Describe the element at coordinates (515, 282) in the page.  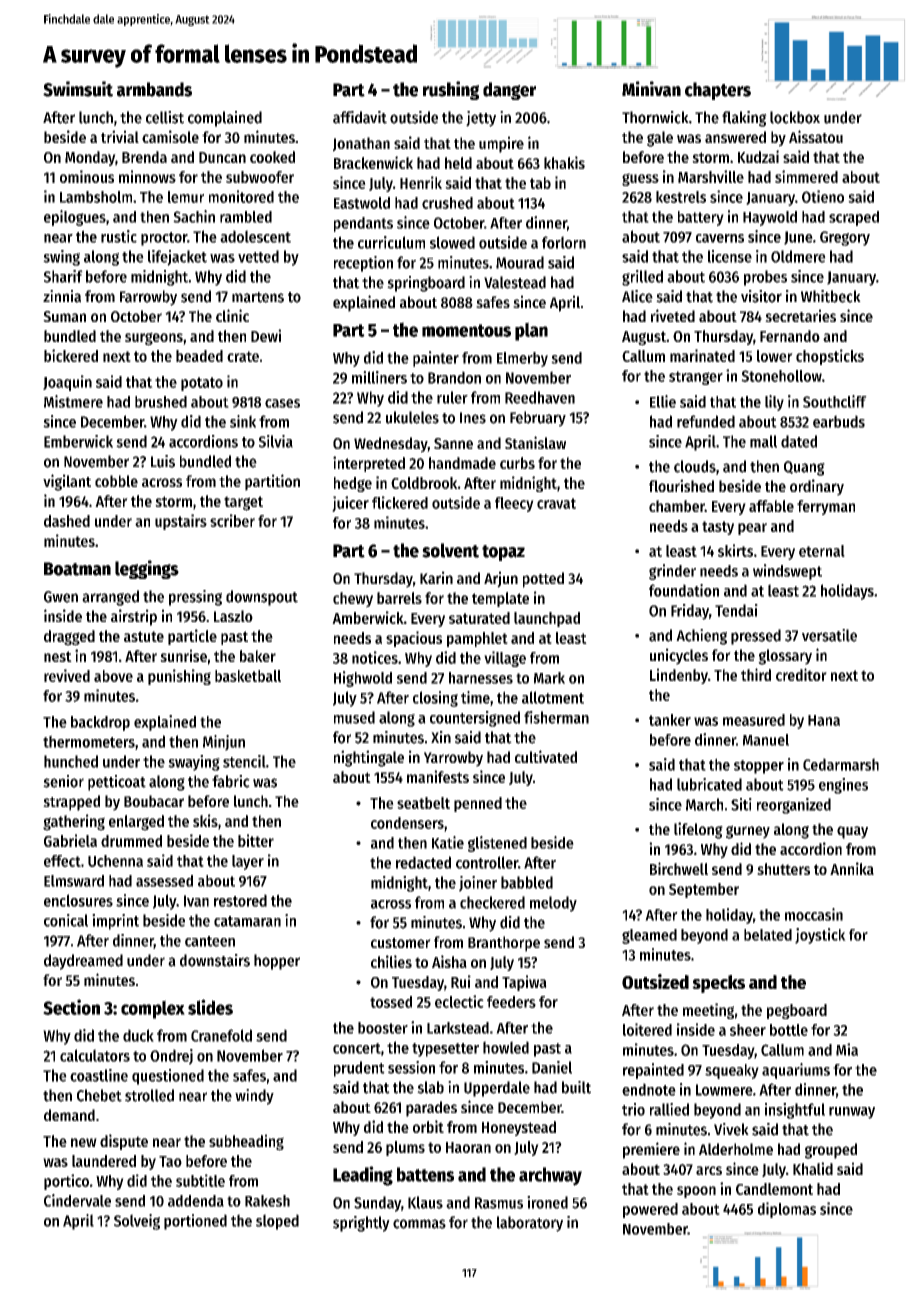
I see `Valestead` at that location.
